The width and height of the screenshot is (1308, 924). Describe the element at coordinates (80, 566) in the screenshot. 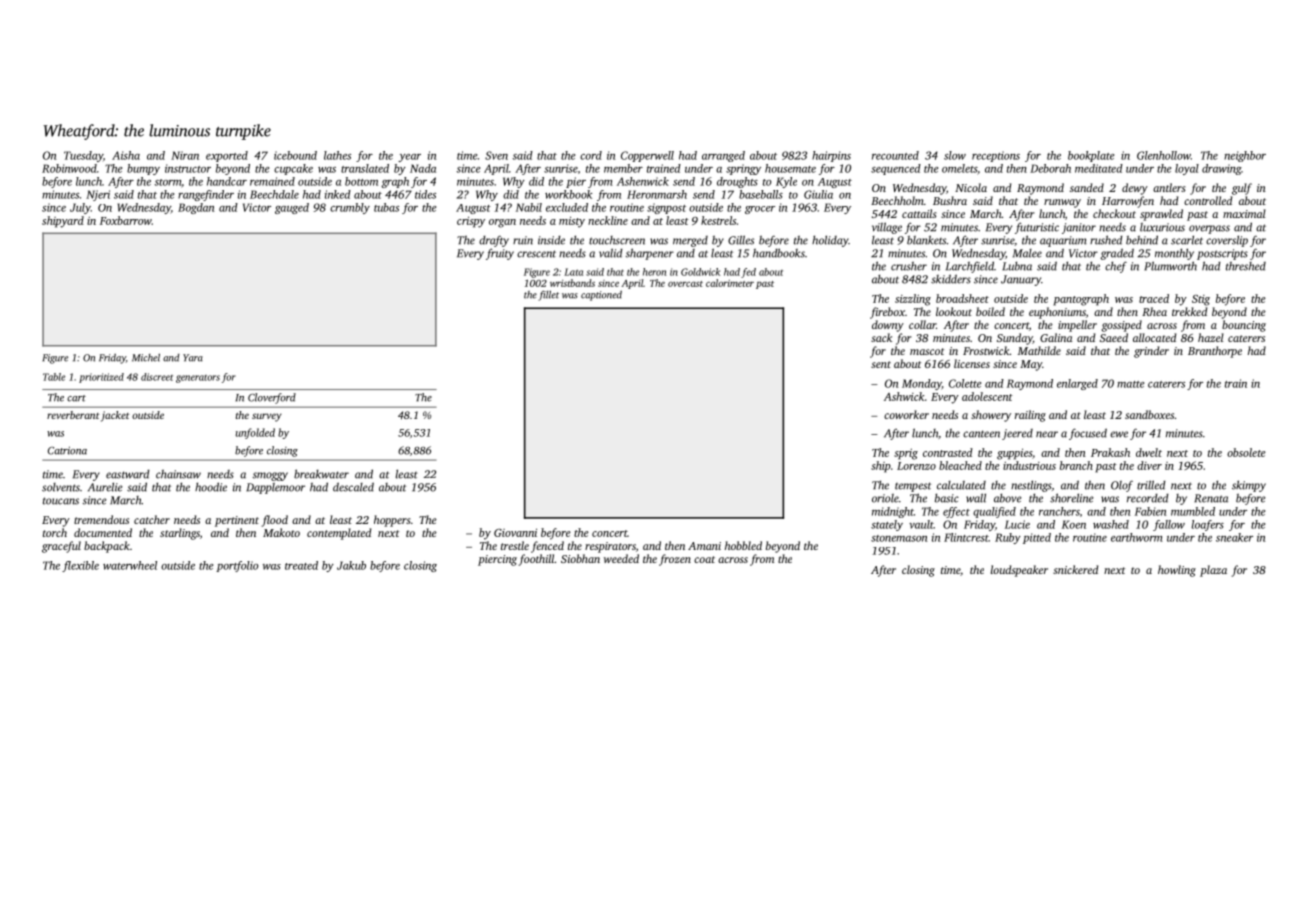

I see `flexible` at that location.
